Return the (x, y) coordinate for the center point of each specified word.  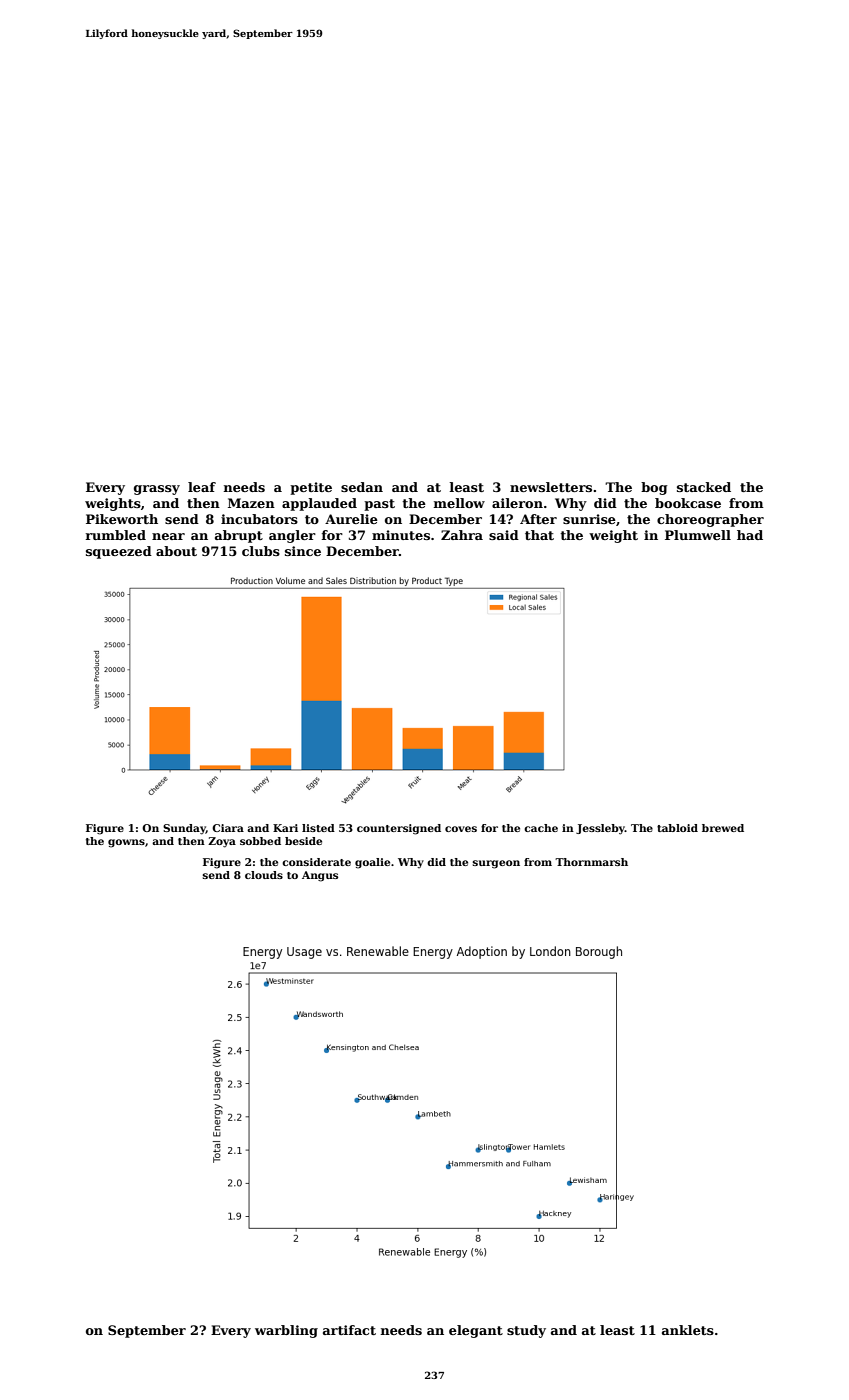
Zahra (462, 535)
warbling (286, 1331)
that (539, 535)
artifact (349, 1330)
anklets (688, 1330)
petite (311, 488)
